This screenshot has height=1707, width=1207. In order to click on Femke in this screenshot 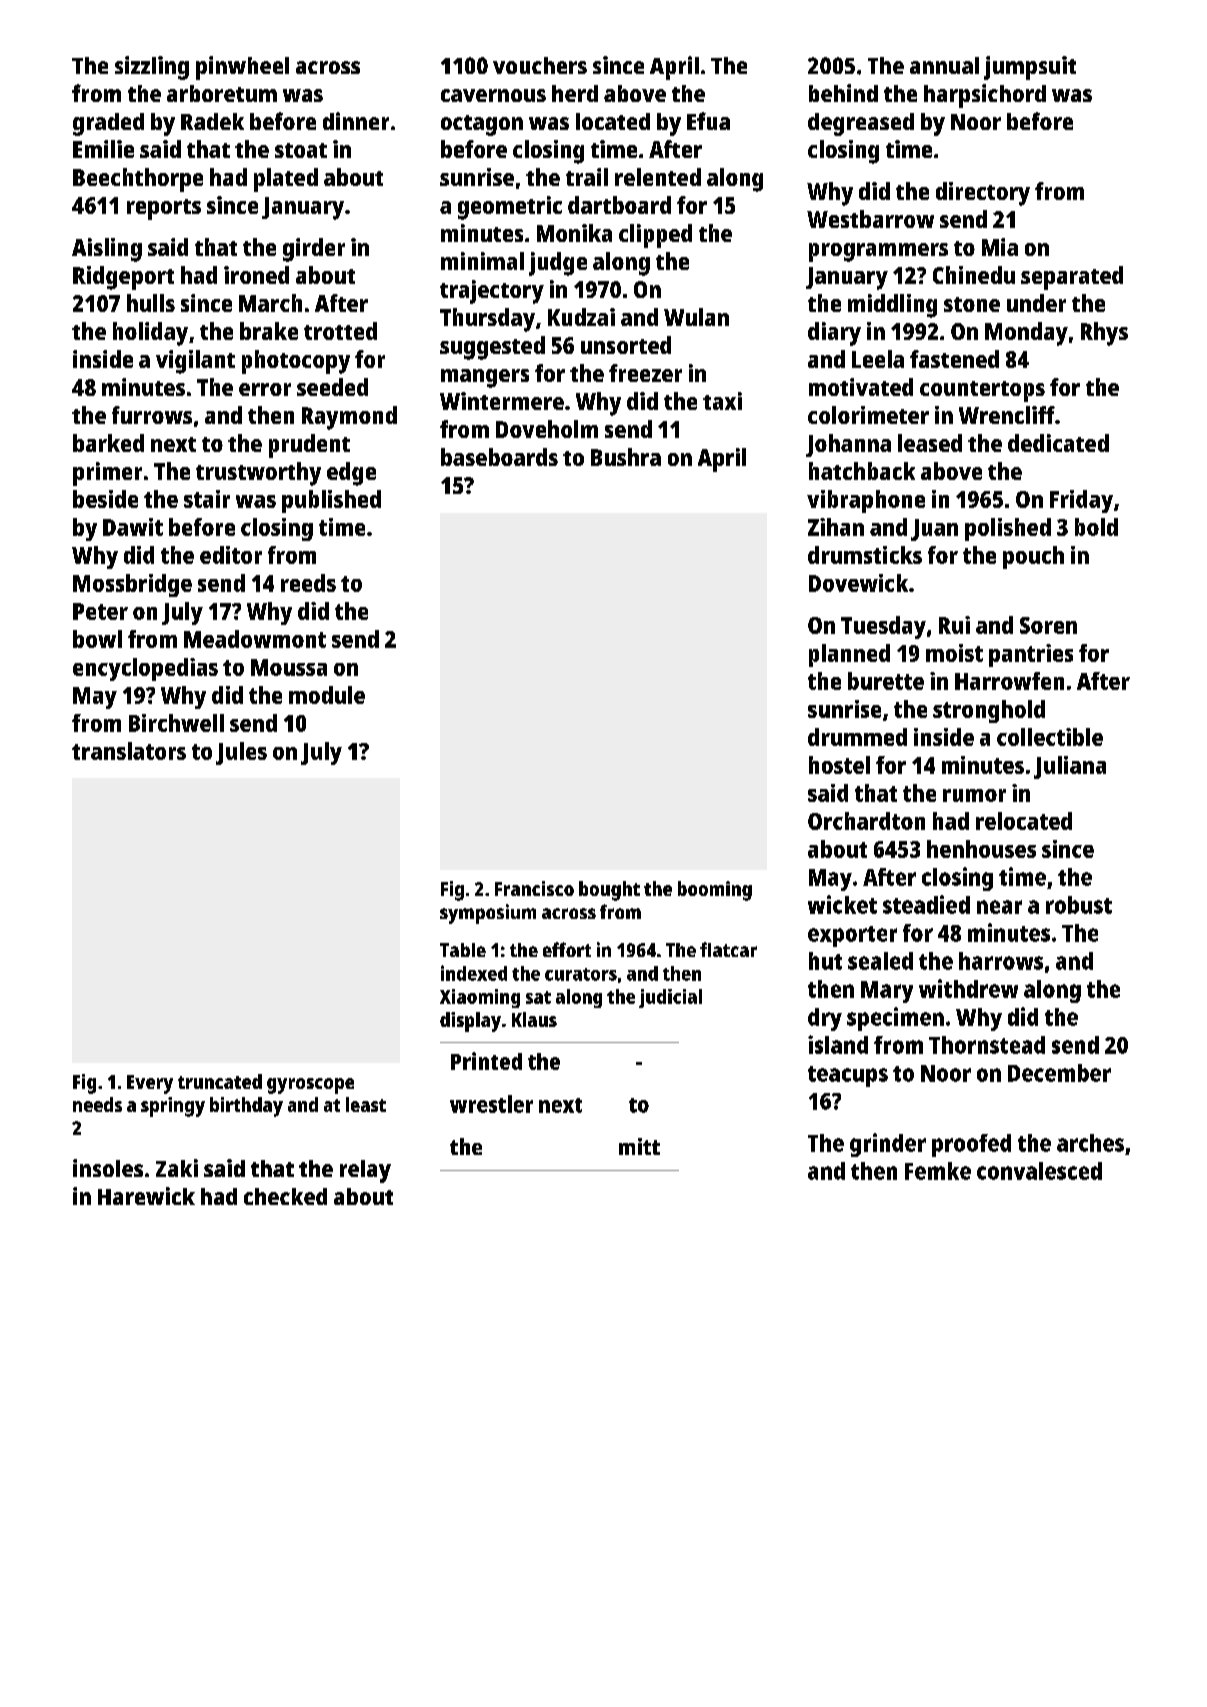, I will do `click(938, 1171)`.
